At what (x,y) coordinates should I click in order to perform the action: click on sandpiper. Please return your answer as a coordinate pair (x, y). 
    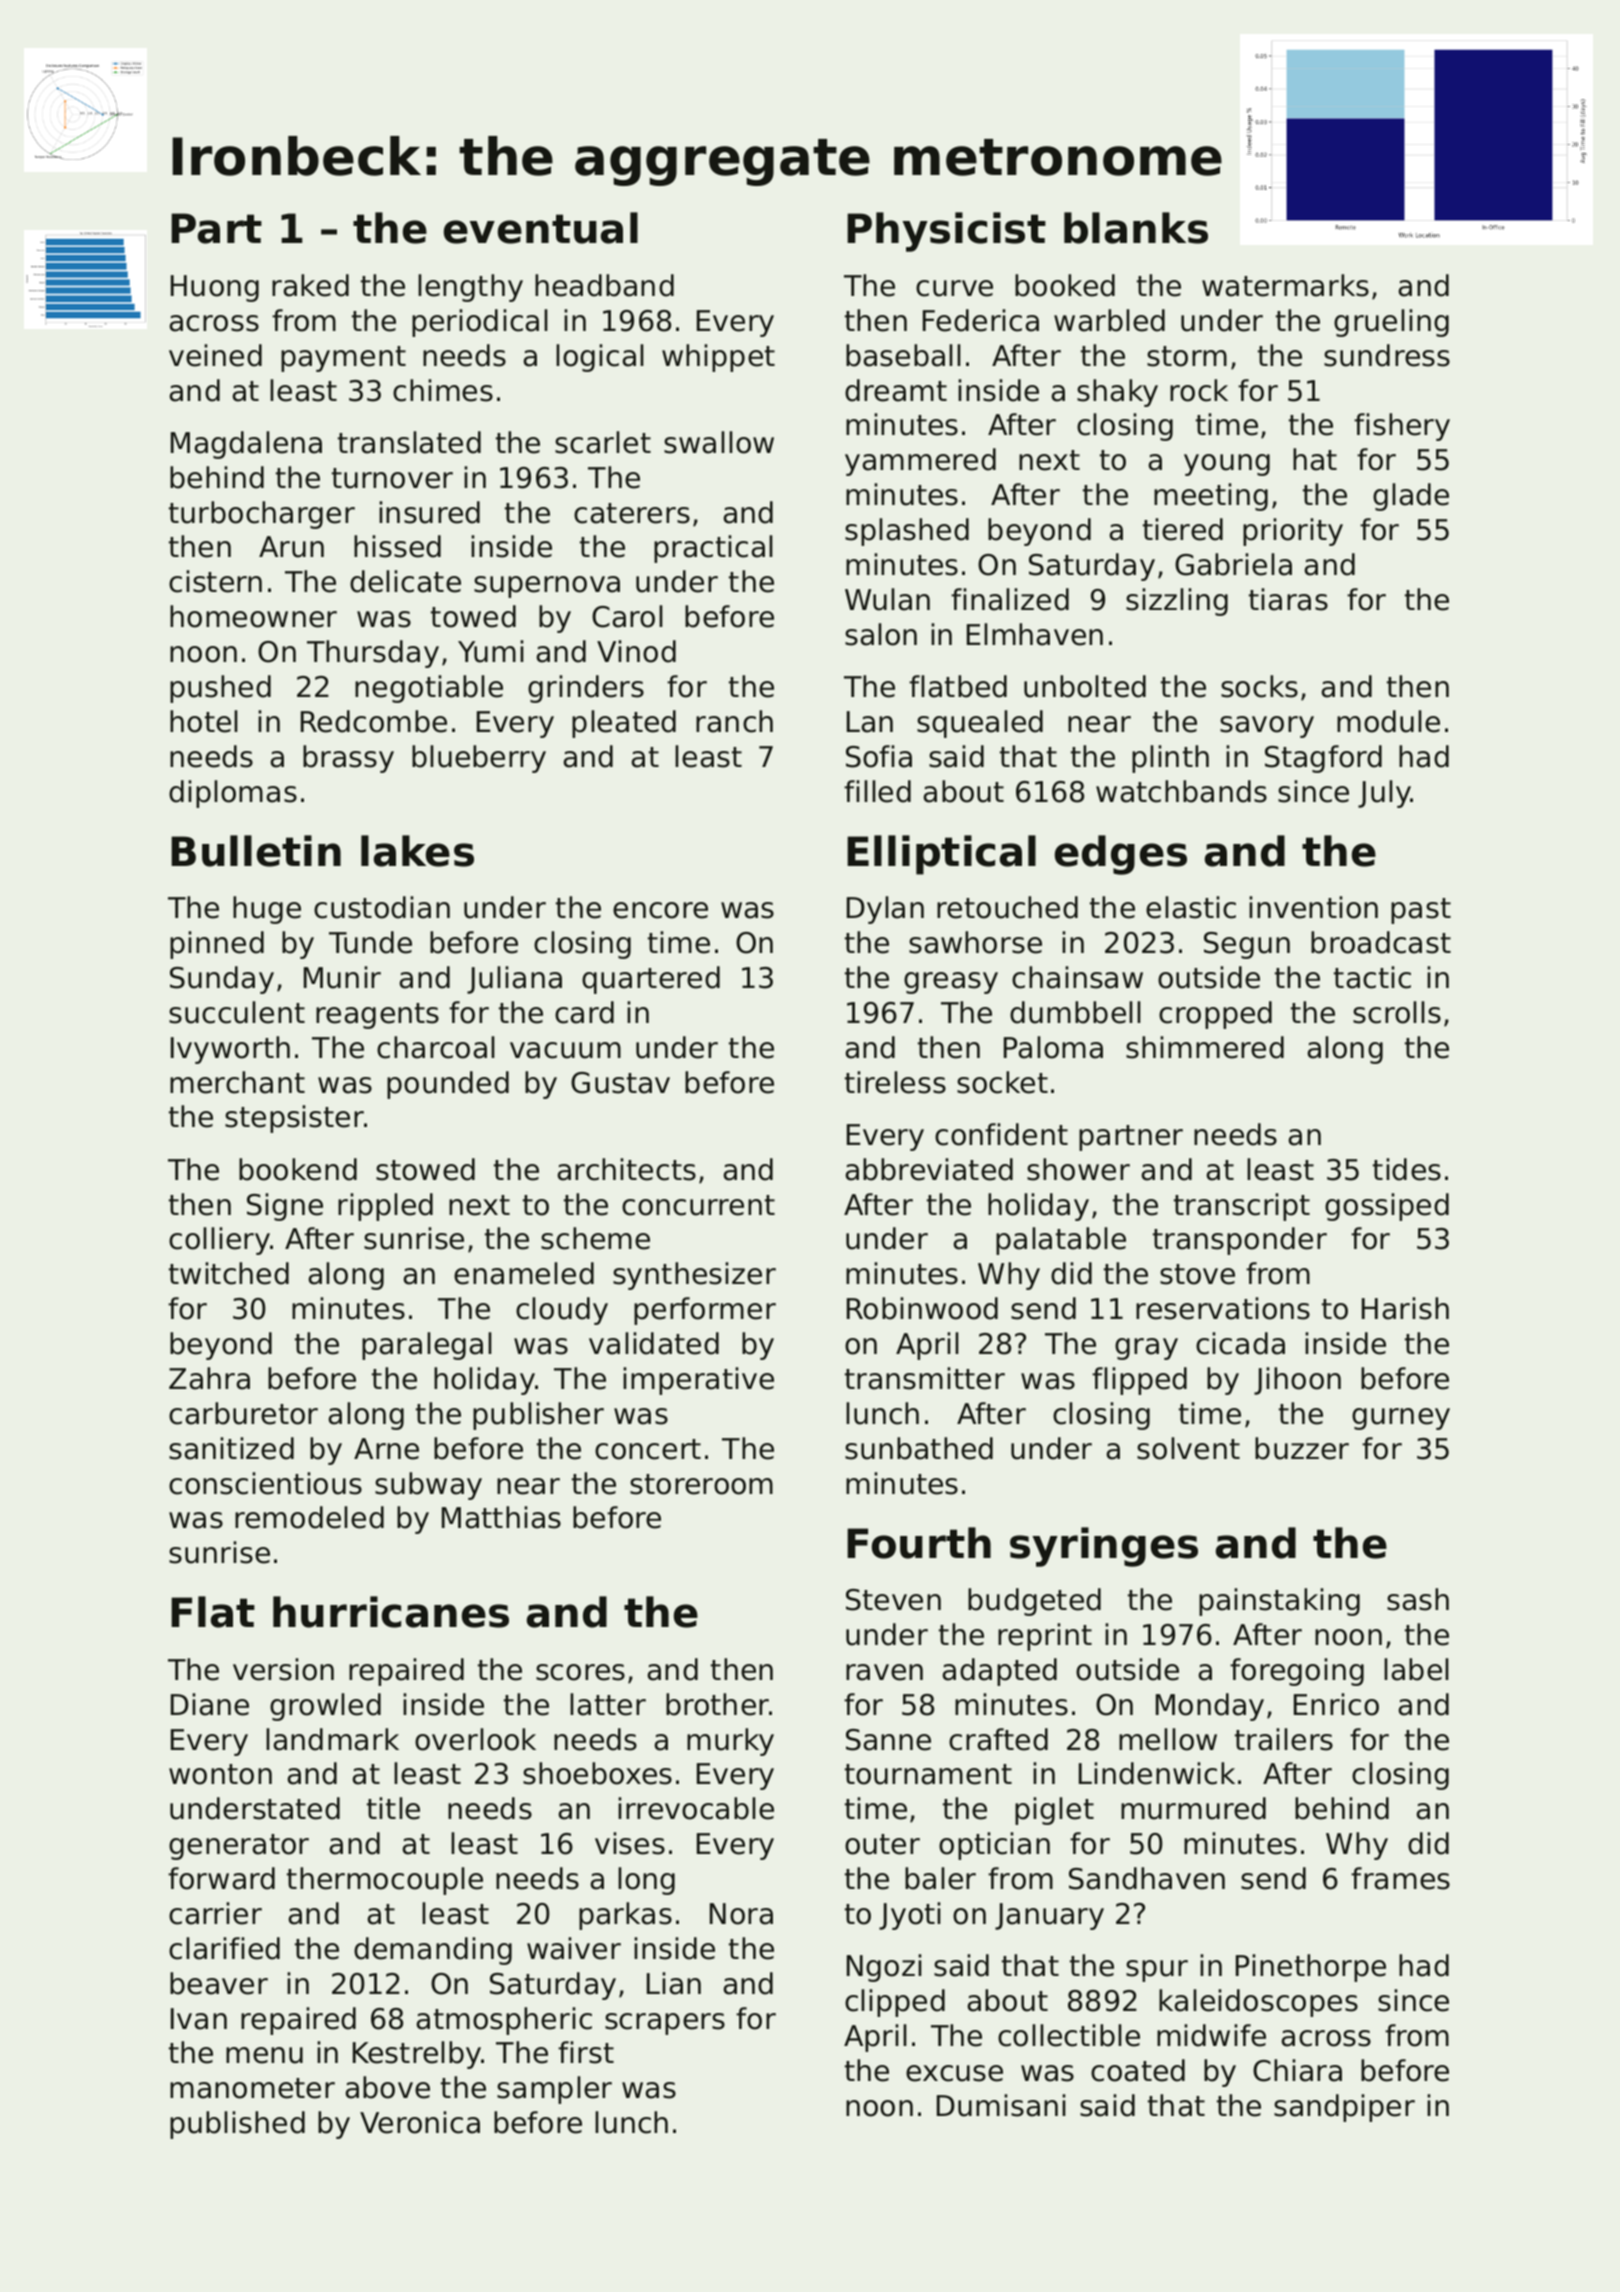
    Looking at the image, I should click on (1344, 2108).
